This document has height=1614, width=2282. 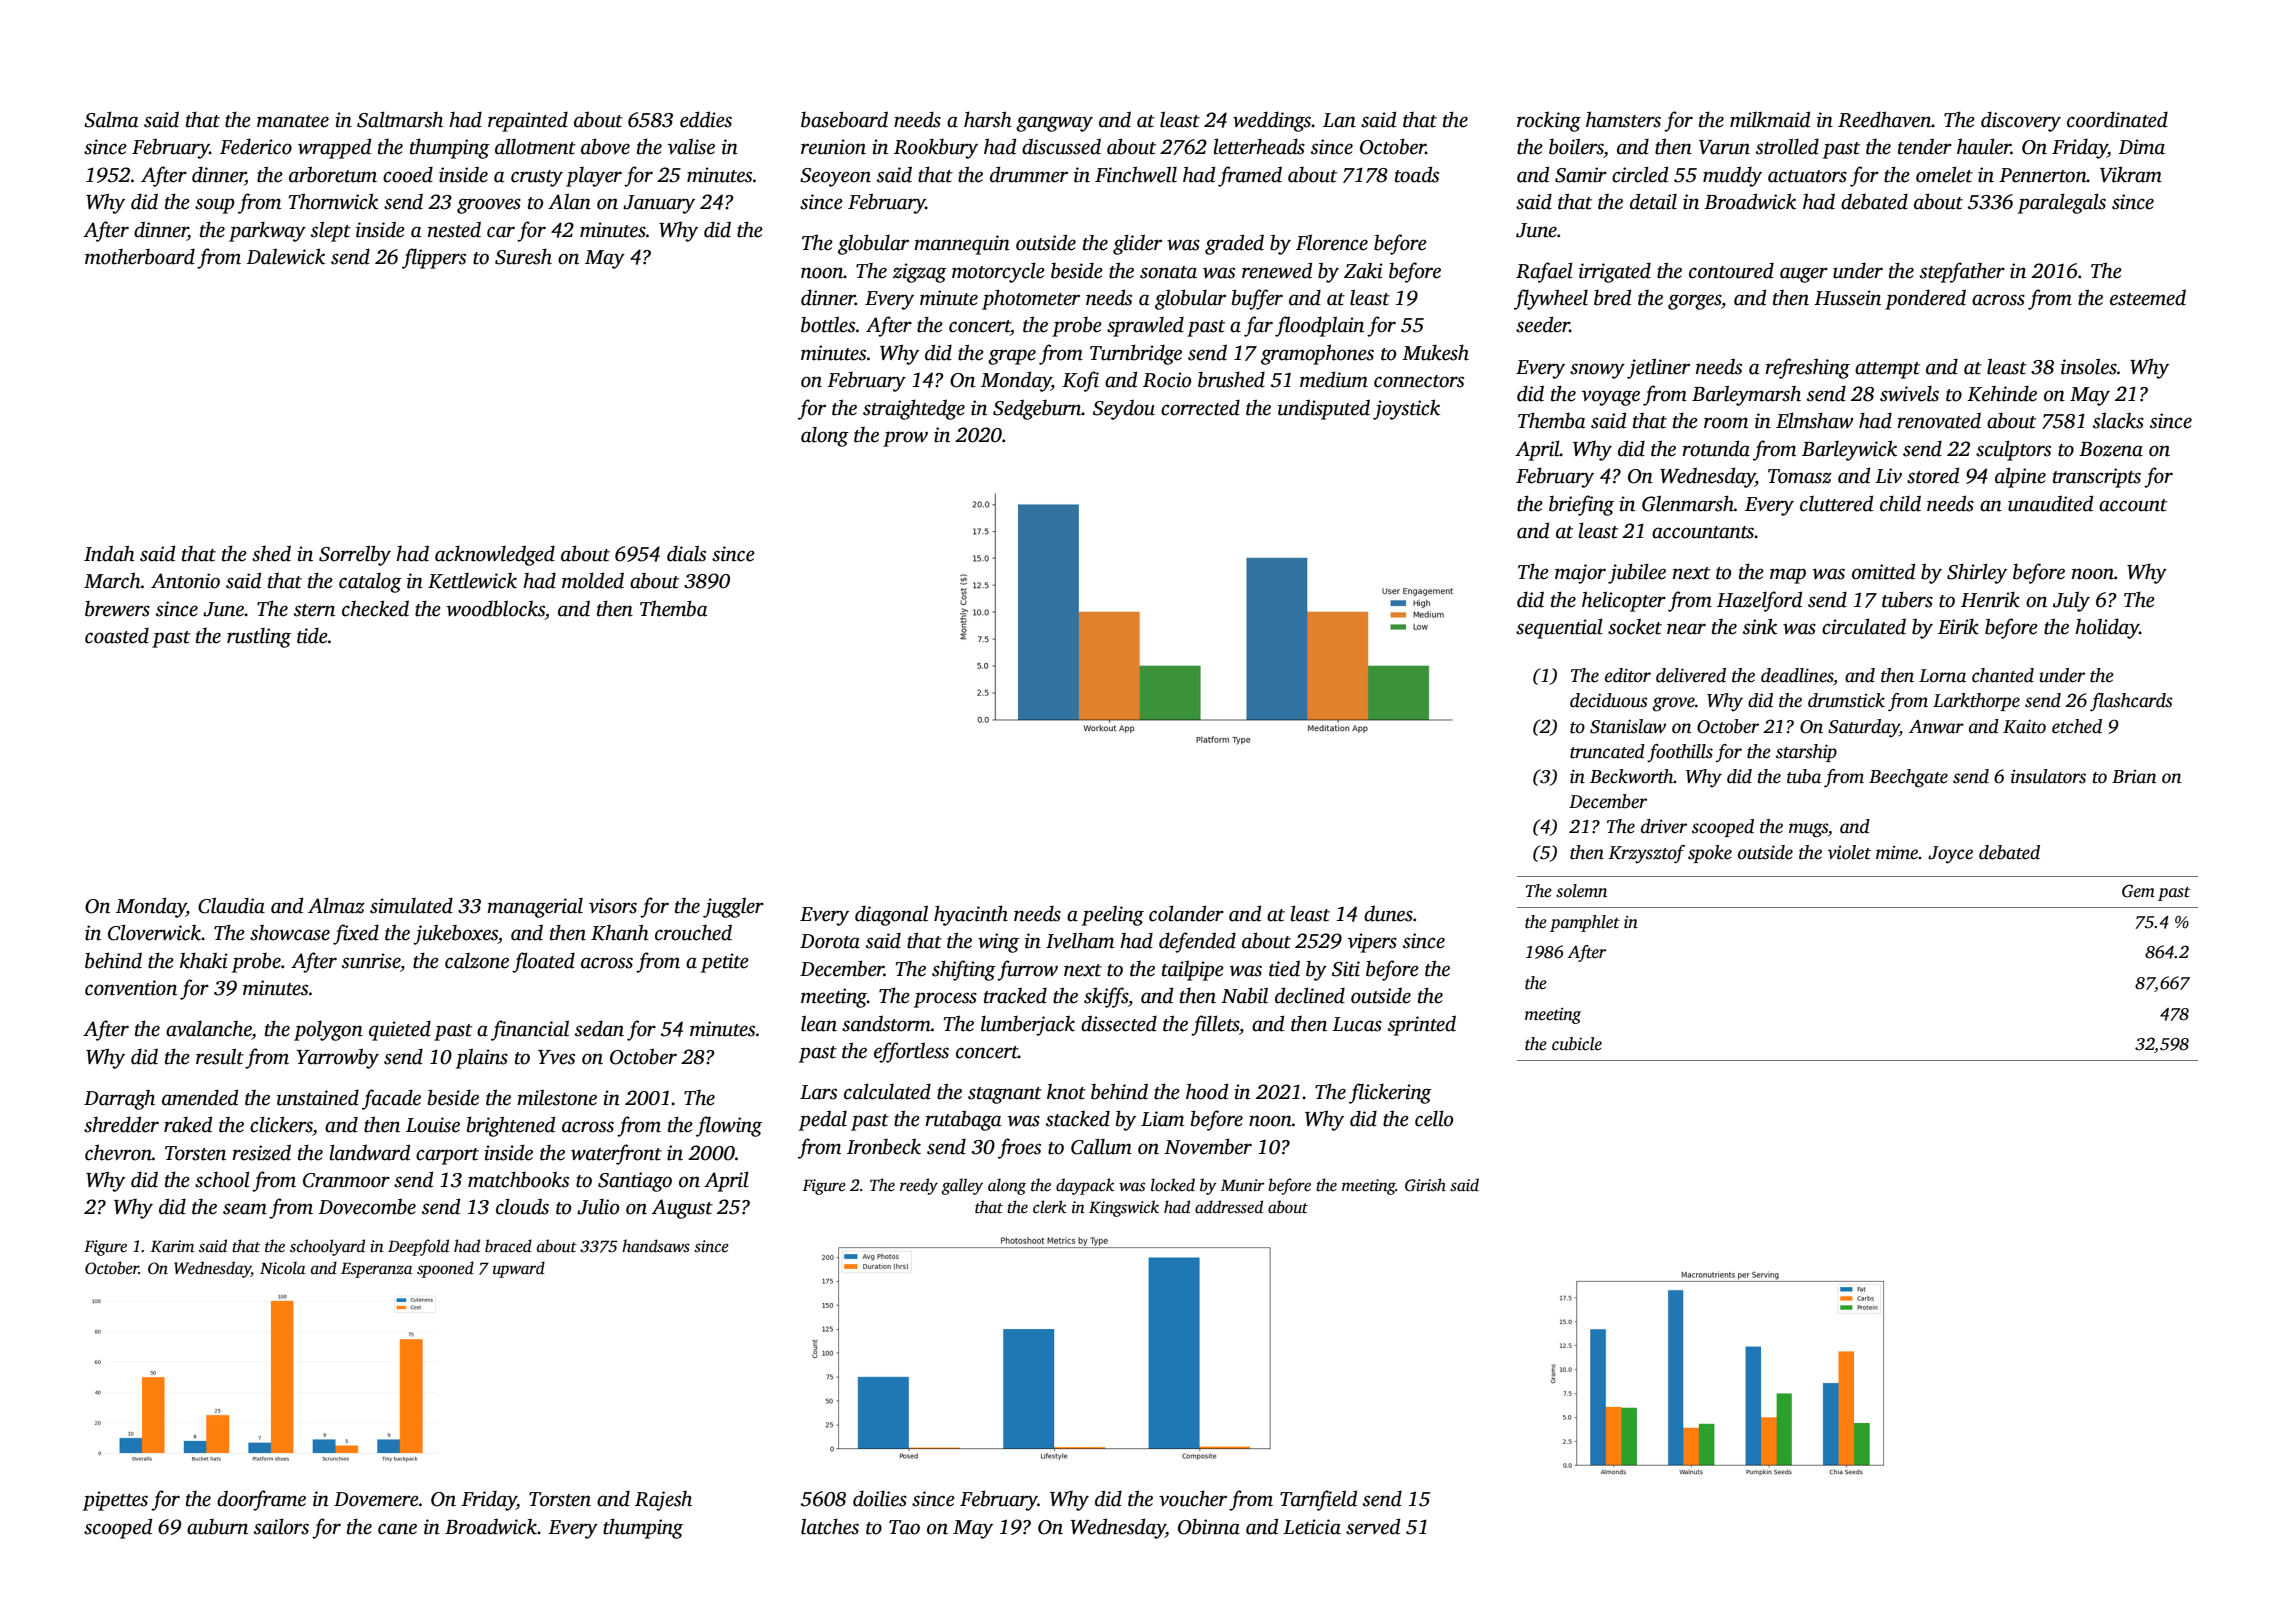 What do you see at coordinates (336, 905) in the document?
I see `Almaz` at bounding box center [336, 905].
